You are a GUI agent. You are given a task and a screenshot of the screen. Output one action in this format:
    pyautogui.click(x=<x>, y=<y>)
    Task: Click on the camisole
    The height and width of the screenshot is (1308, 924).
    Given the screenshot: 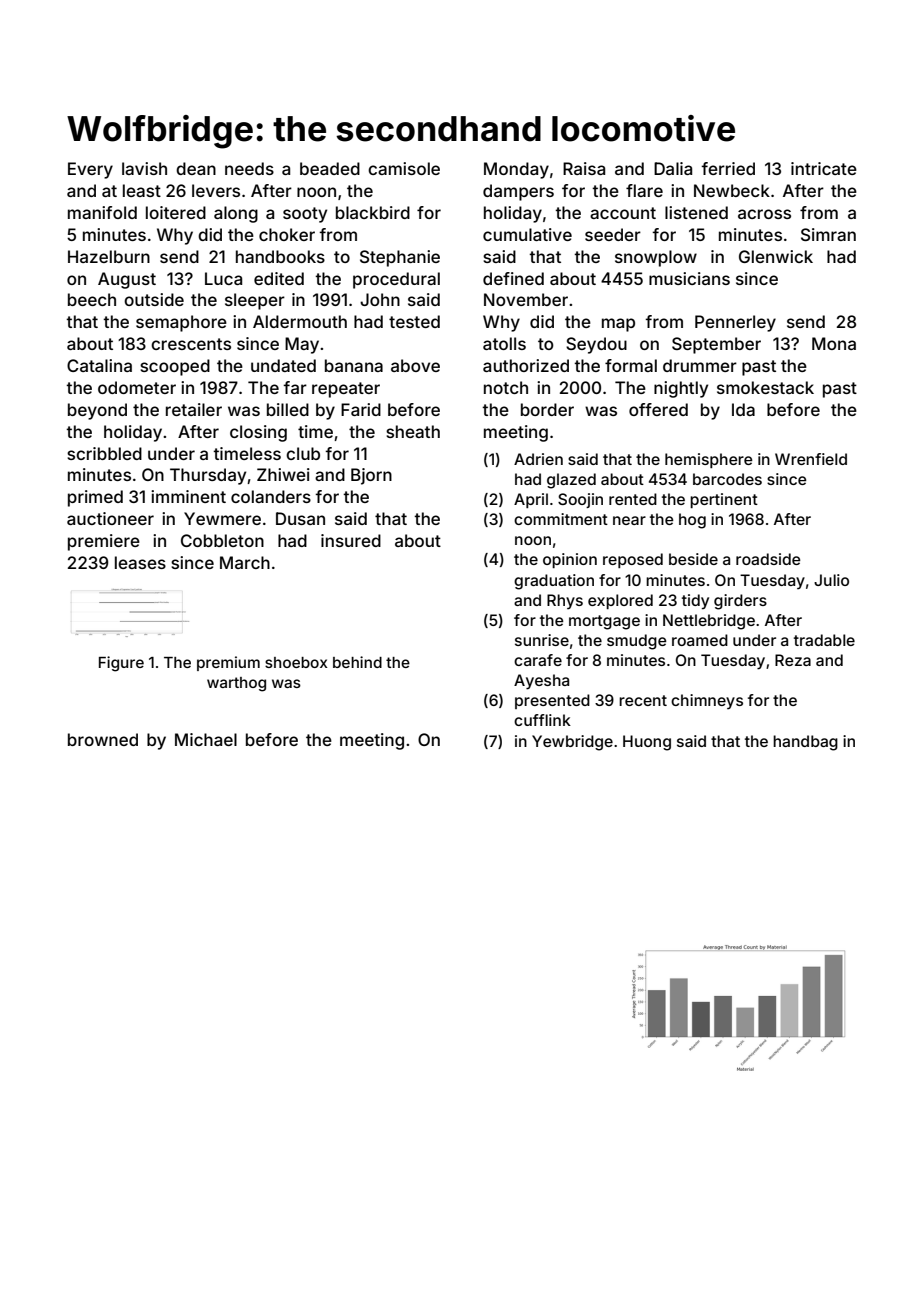 What is the action you would take?
    pyautogui.click(x=404, y=168)
